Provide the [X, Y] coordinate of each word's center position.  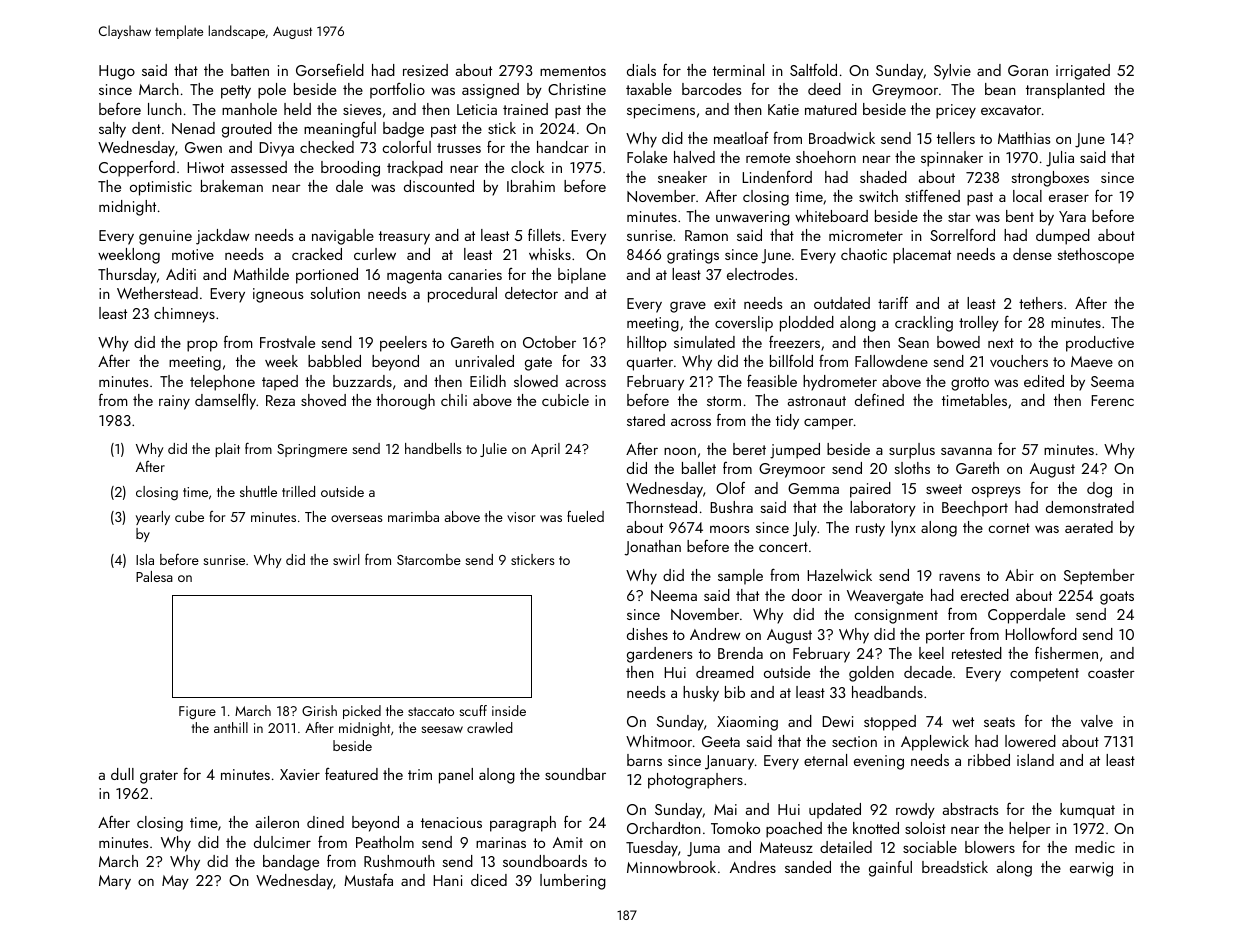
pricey [956, 111]
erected [985, 595]
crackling [924, 324]
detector [531, 293]
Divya [276, 149]
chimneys [184, 315]
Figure [197, 712]
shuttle [258, 491]
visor [521, 517]
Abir [1019, 575]
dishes [647, 634]
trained [525, 109]
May [175, 882]
